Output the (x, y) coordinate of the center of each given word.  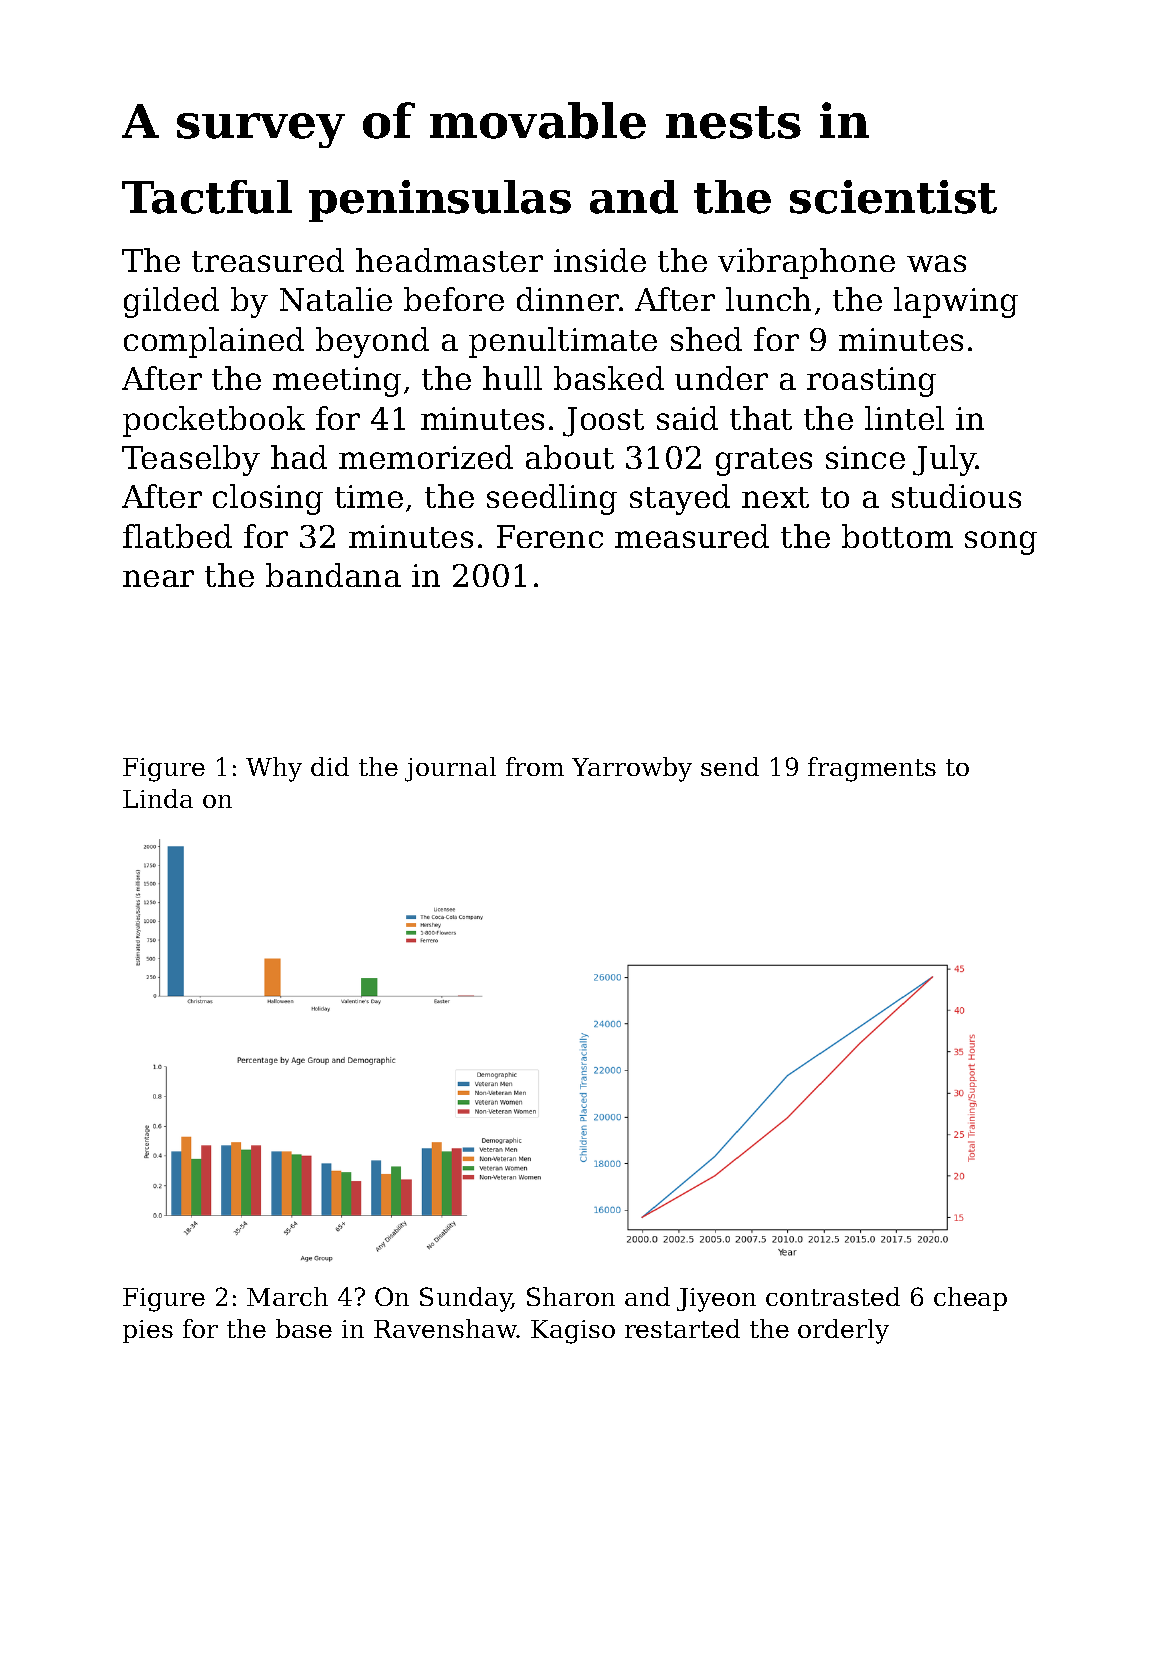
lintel (904, 418)
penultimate (563, 342)
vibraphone (806, 263)
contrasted (833, 1296)
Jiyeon (716, 1300)
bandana (333, 575)
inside (600, 260)
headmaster (449, 260)
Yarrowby (632, 769)
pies (148, 1331)
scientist (893, 197)
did (330, 766)
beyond (372, 342)
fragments (872, 769)
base (304, 1328)
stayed (680, 499)
